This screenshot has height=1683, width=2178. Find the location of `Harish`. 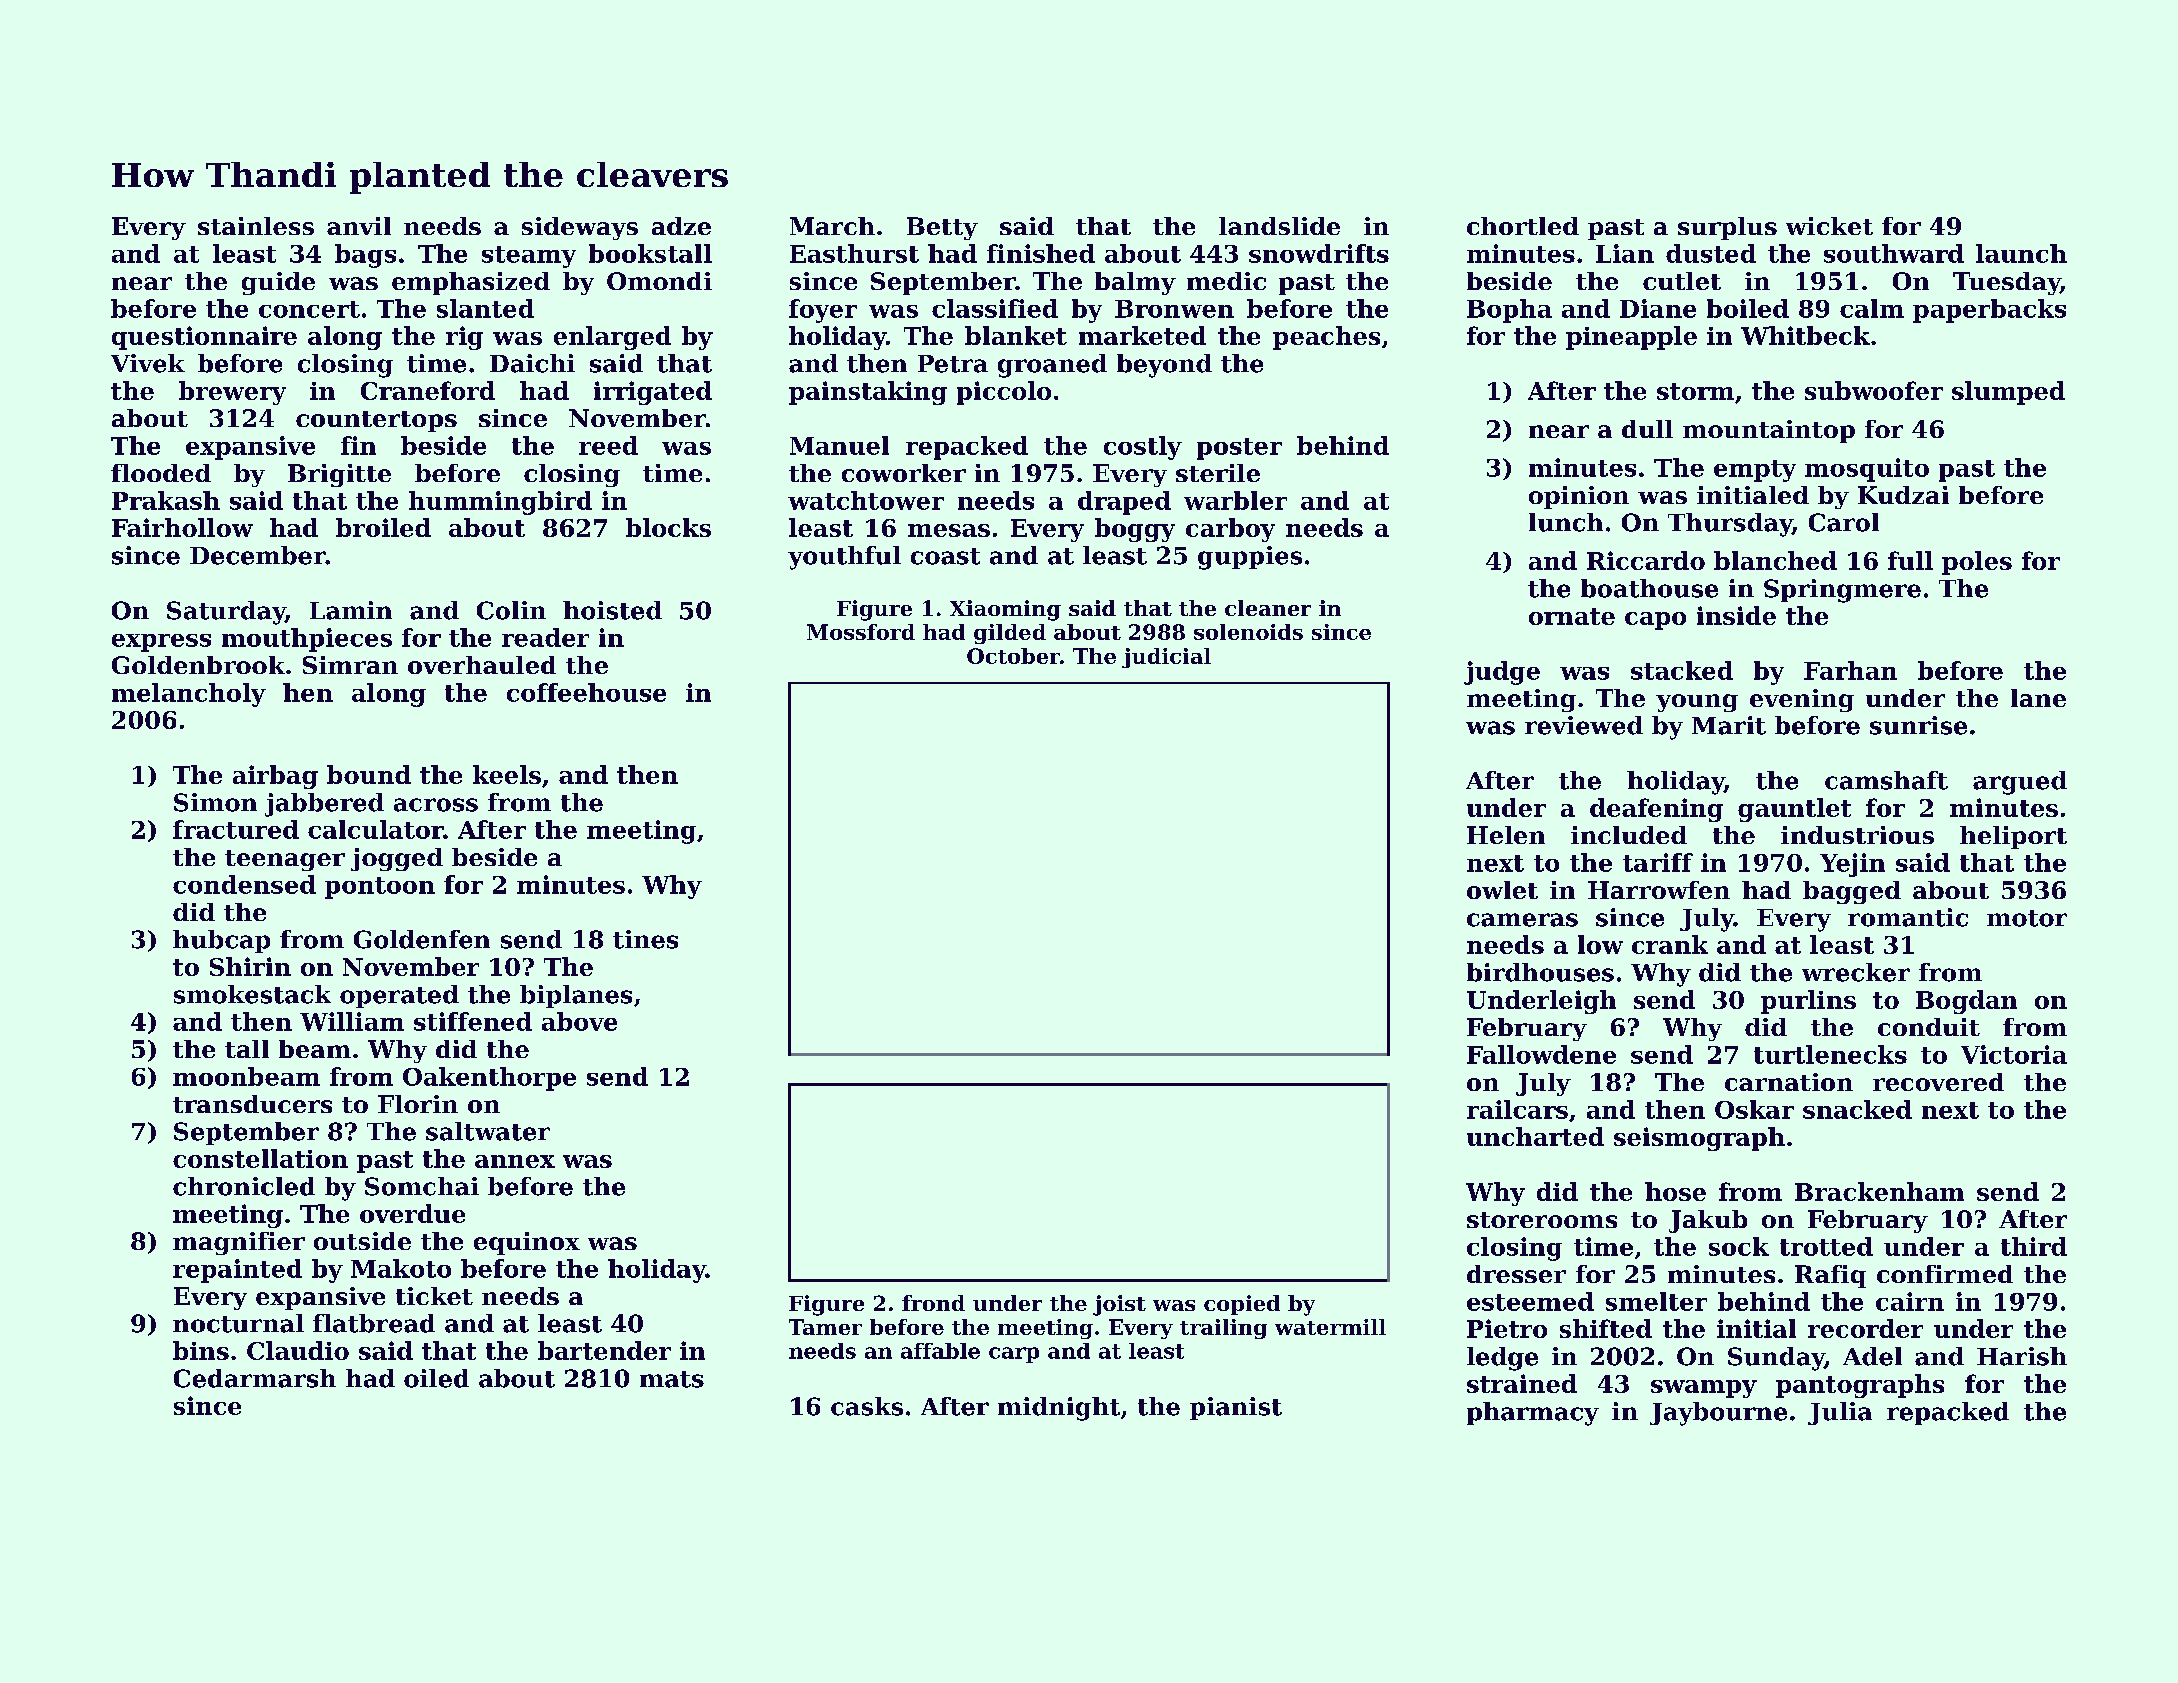

Harish is located at coordinates (2022, 1356).
